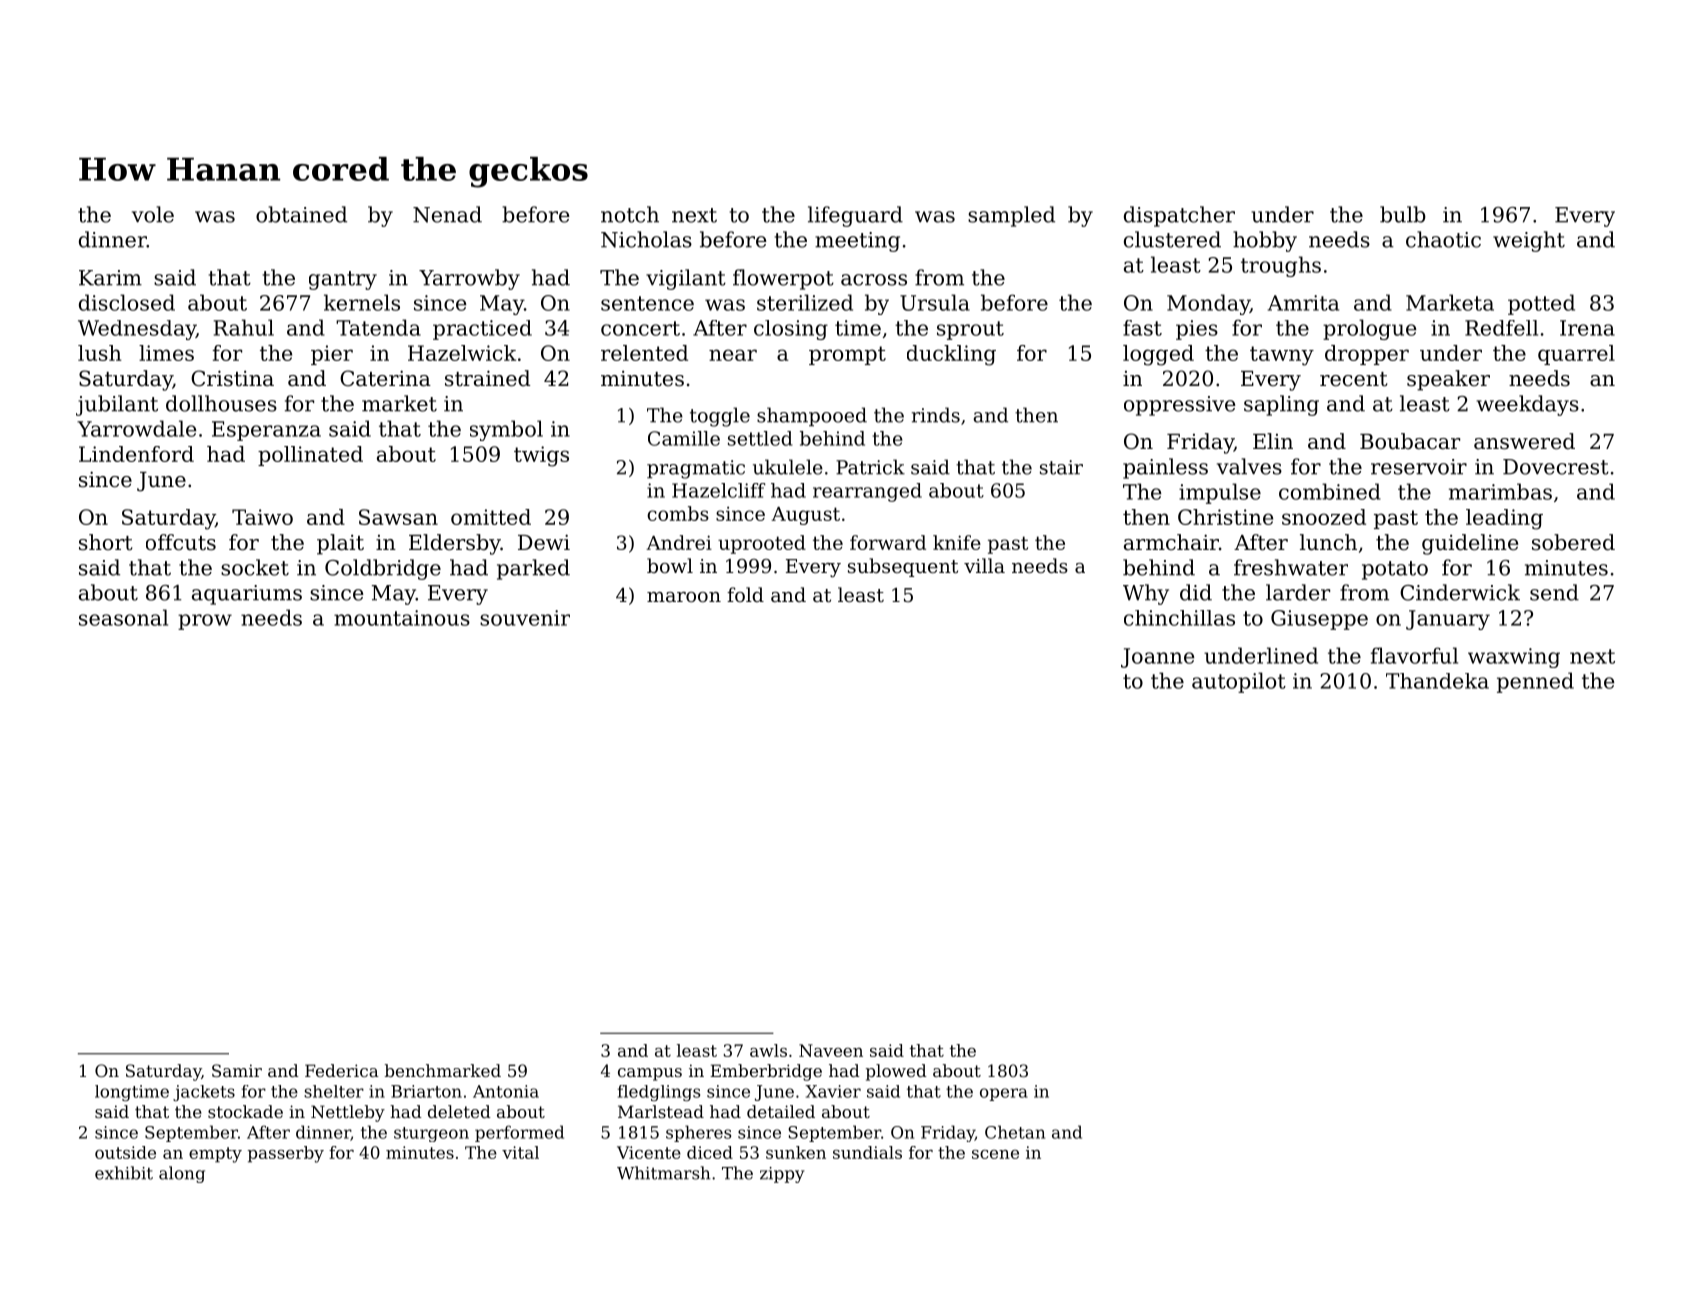 Image resolution: width=1693 pixels, height=1308 pixels. What do you see at coordinates (362, 302) in the screenshot?
I see `kernels` at bounding box center [362, 302].
